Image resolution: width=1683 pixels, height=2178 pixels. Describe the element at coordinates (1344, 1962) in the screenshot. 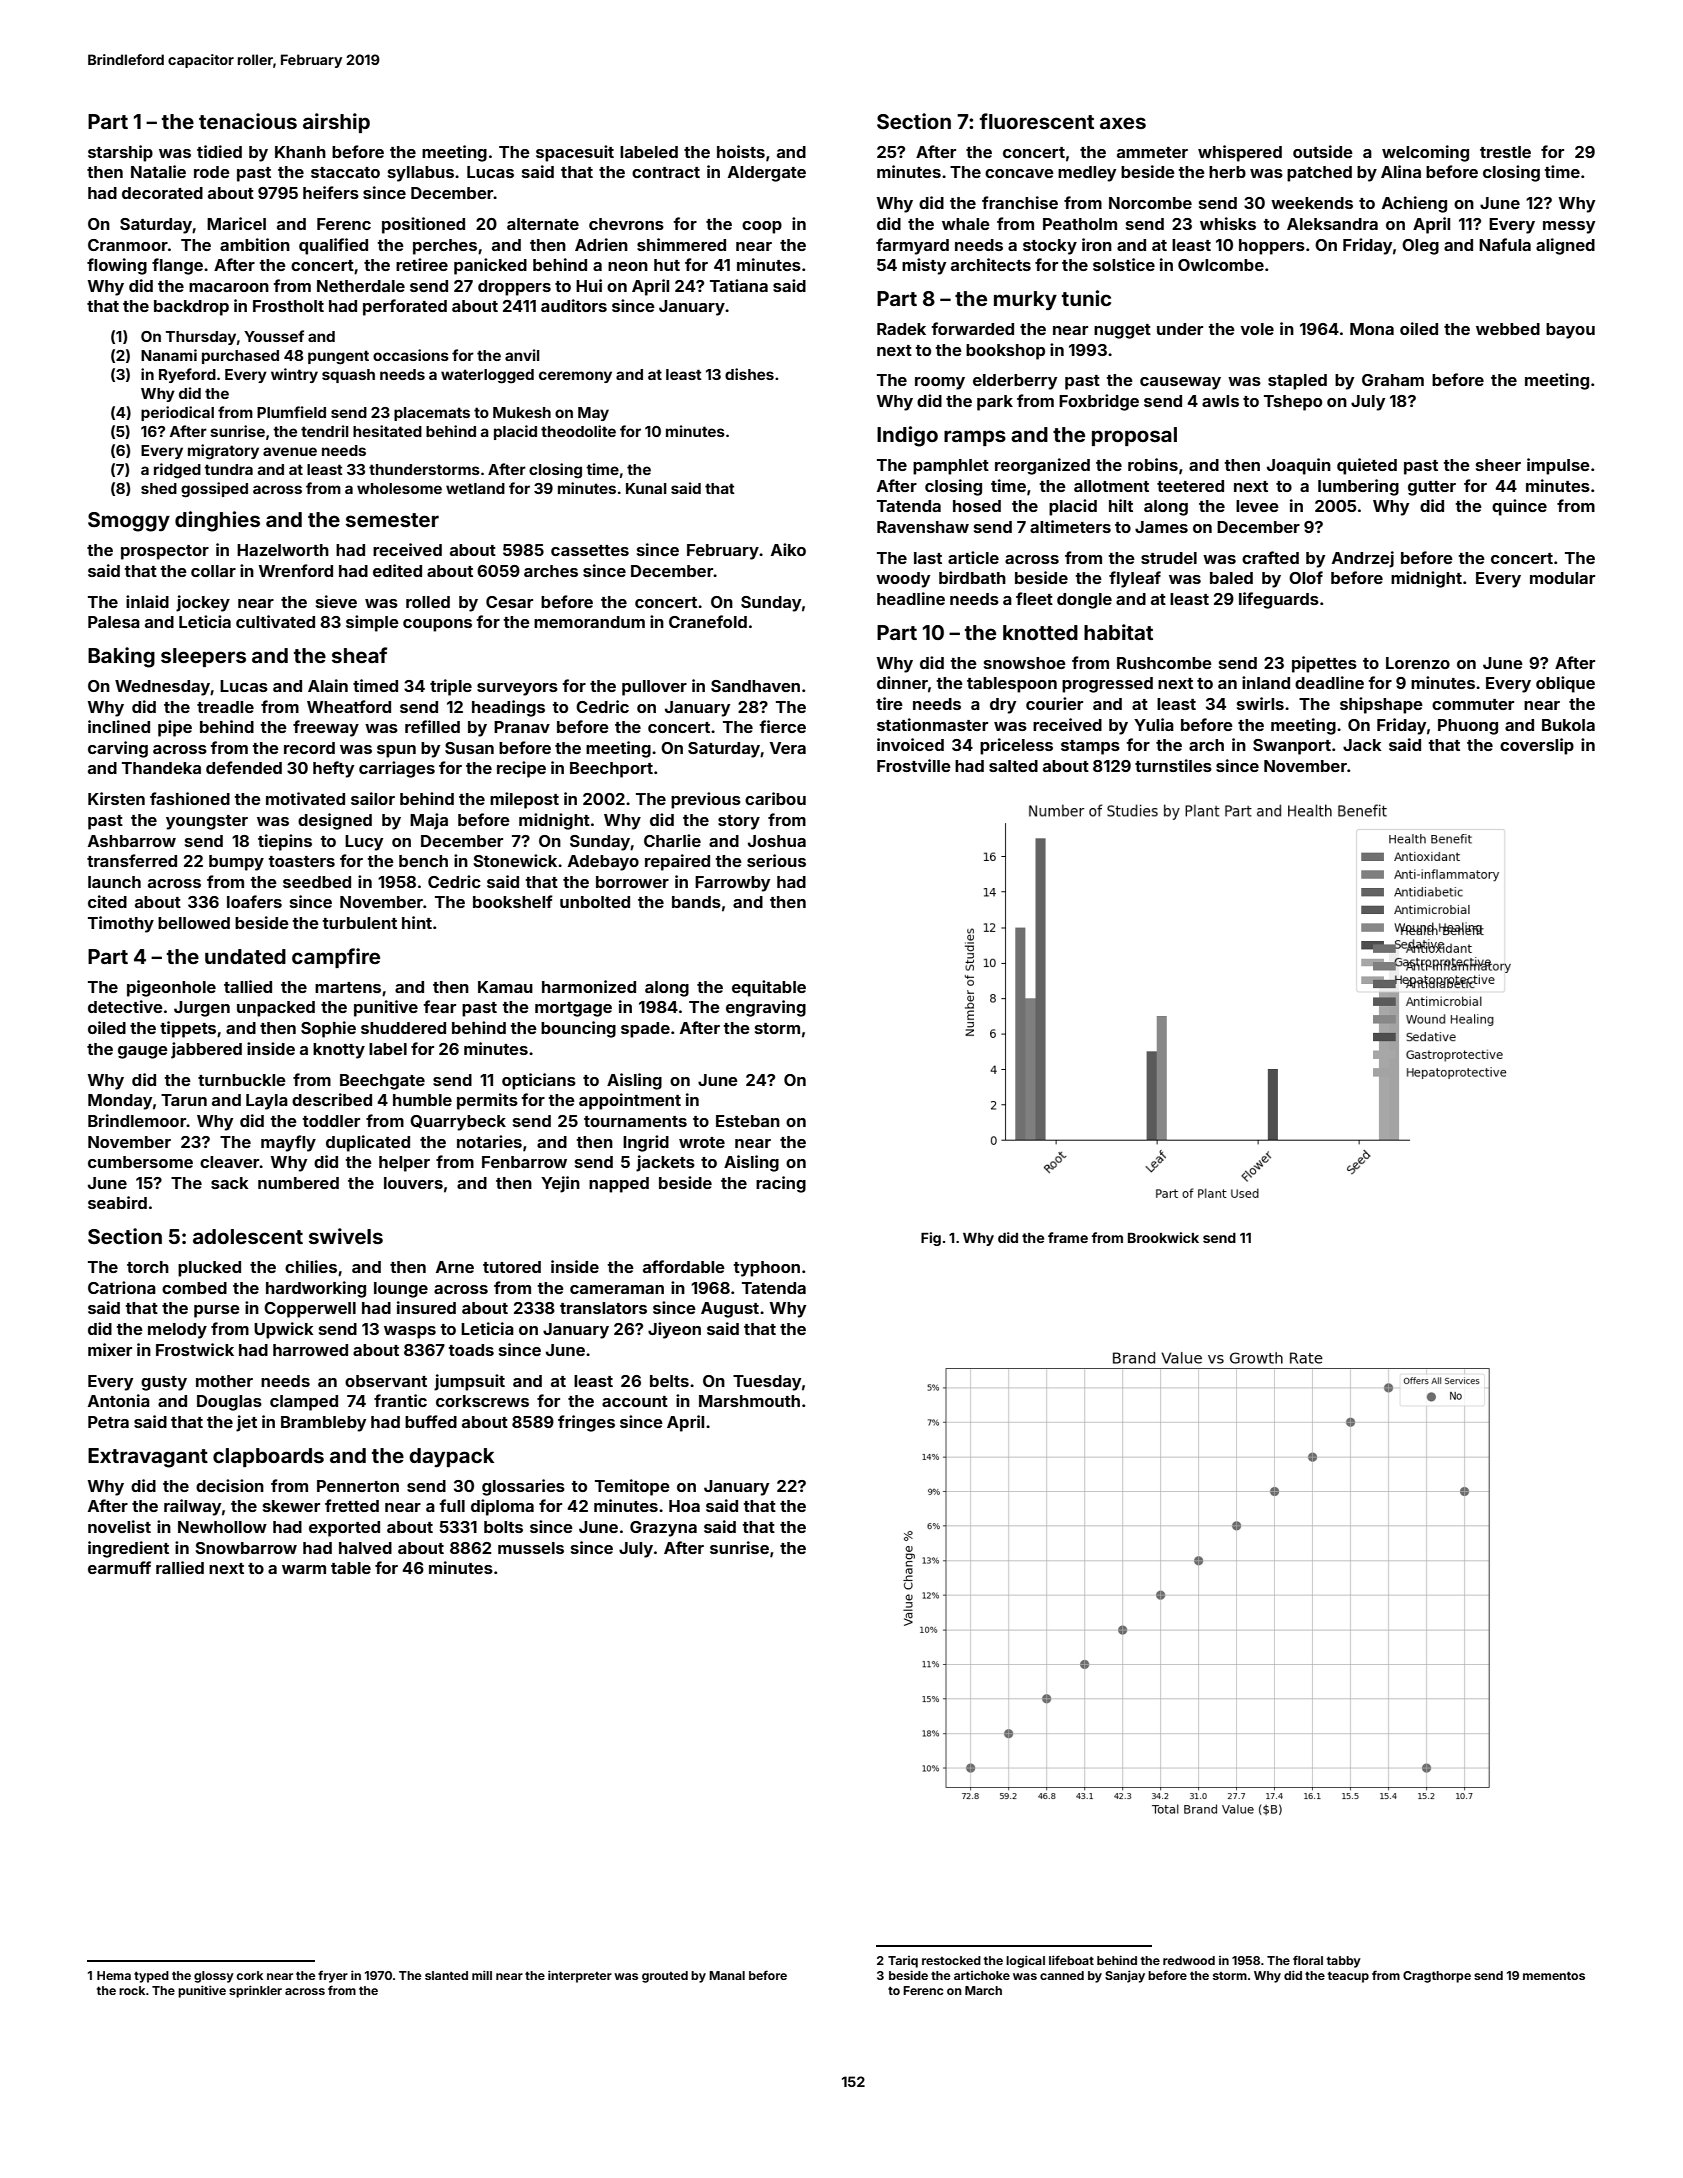

I see `tabby` at that location.
